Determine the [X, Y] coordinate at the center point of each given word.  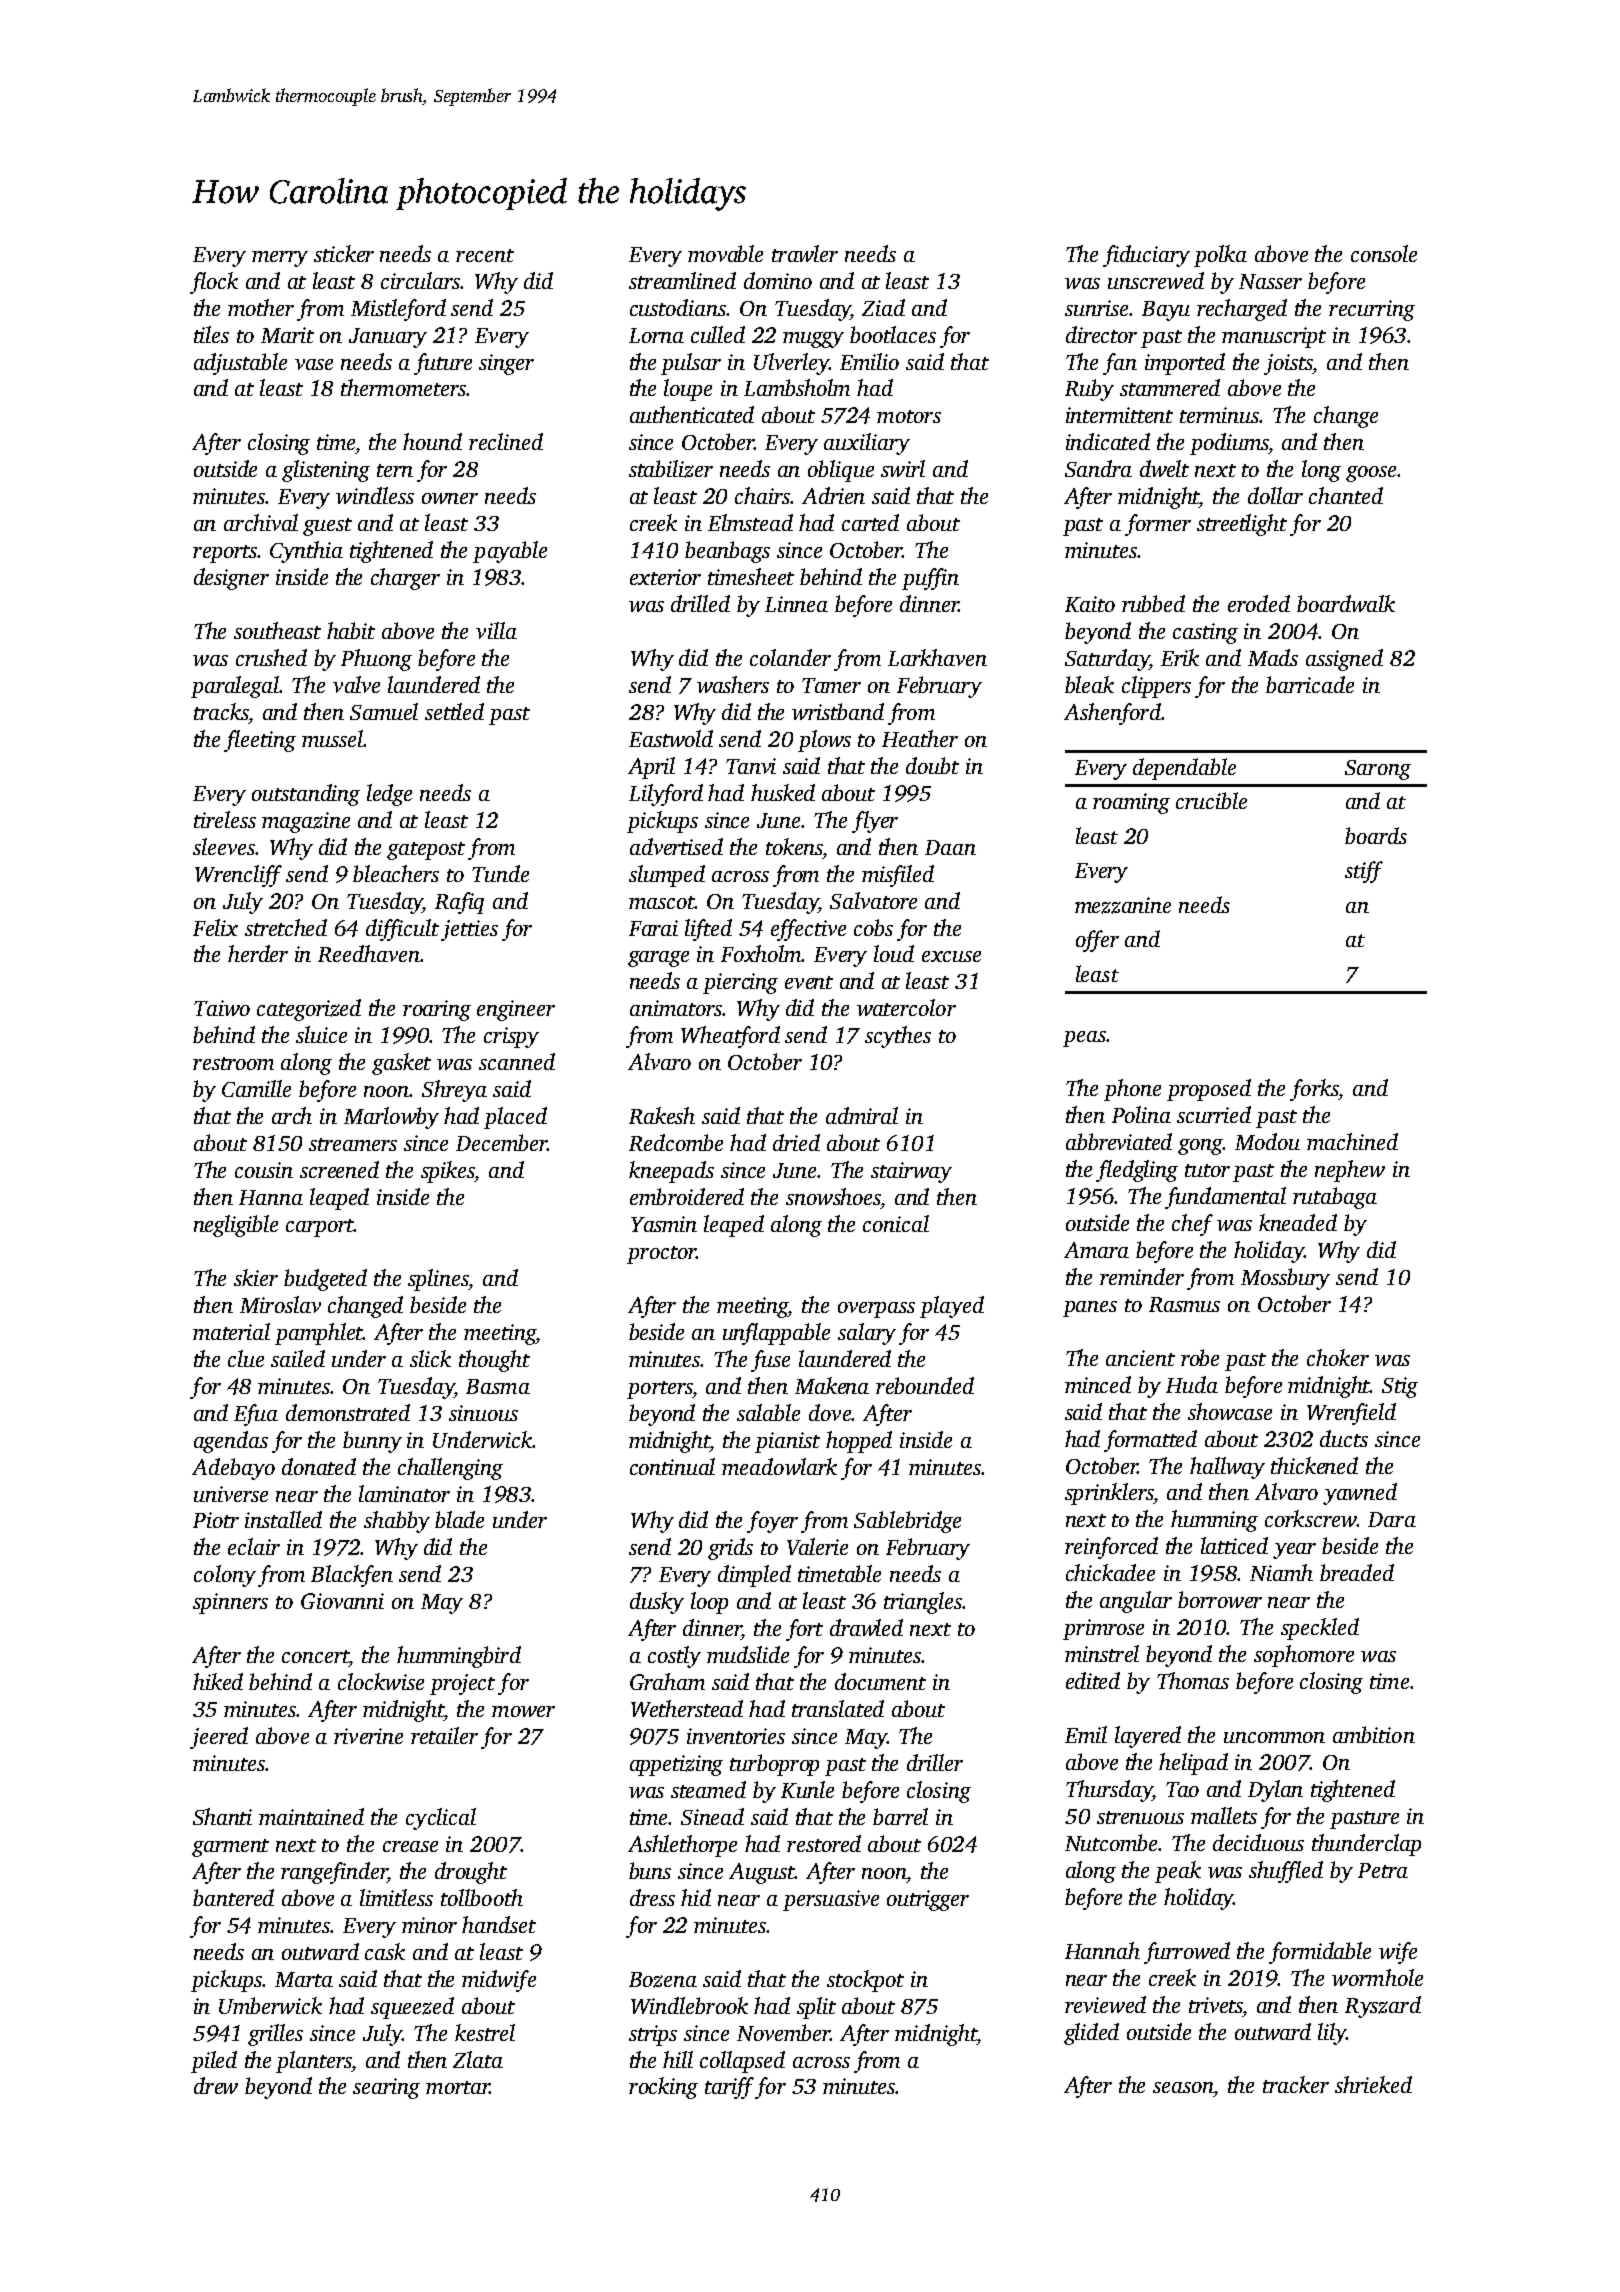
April [651, 768]
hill [678, 2059]
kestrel [485, 2032]
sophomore [1304, 1656]
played [952, 1307]
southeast [277, 630]
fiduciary [1146, 256]
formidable [1320, 1953]
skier [256, 1277]
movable [725, 253]
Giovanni [342, 1601]
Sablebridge [907, 1522]
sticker [344, 253]
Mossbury [1285, 1279]
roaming [1131, 803]
